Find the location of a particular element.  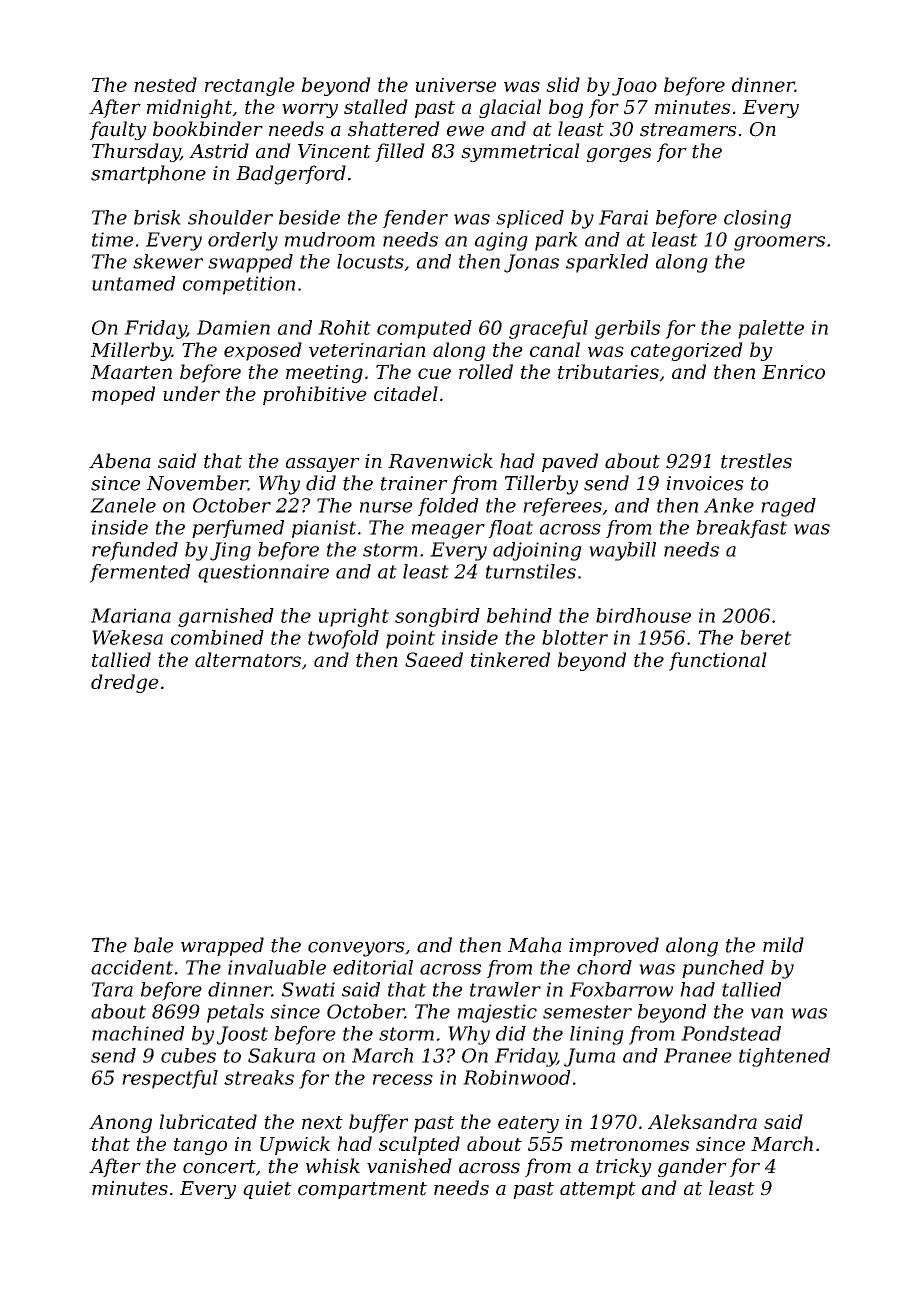

tributaries is located at coordinates (608, 371).
